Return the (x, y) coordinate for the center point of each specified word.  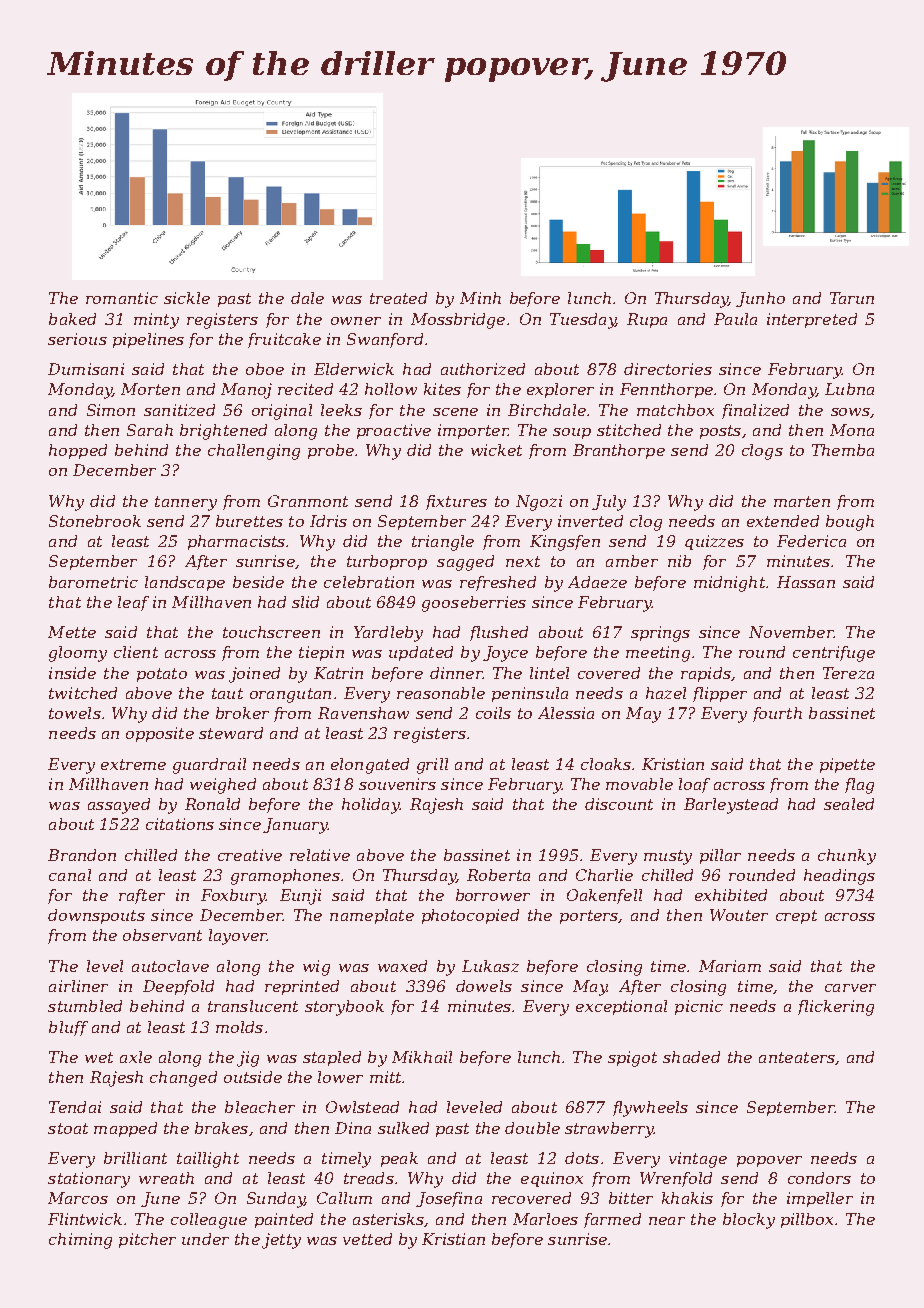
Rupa (647, 320)
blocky (749, 1221)
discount (619, 804)
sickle (187, 298)
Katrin (338, 673)
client (136, 652)
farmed (612, 1220)
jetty (281, 1241)
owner (356, 321)
